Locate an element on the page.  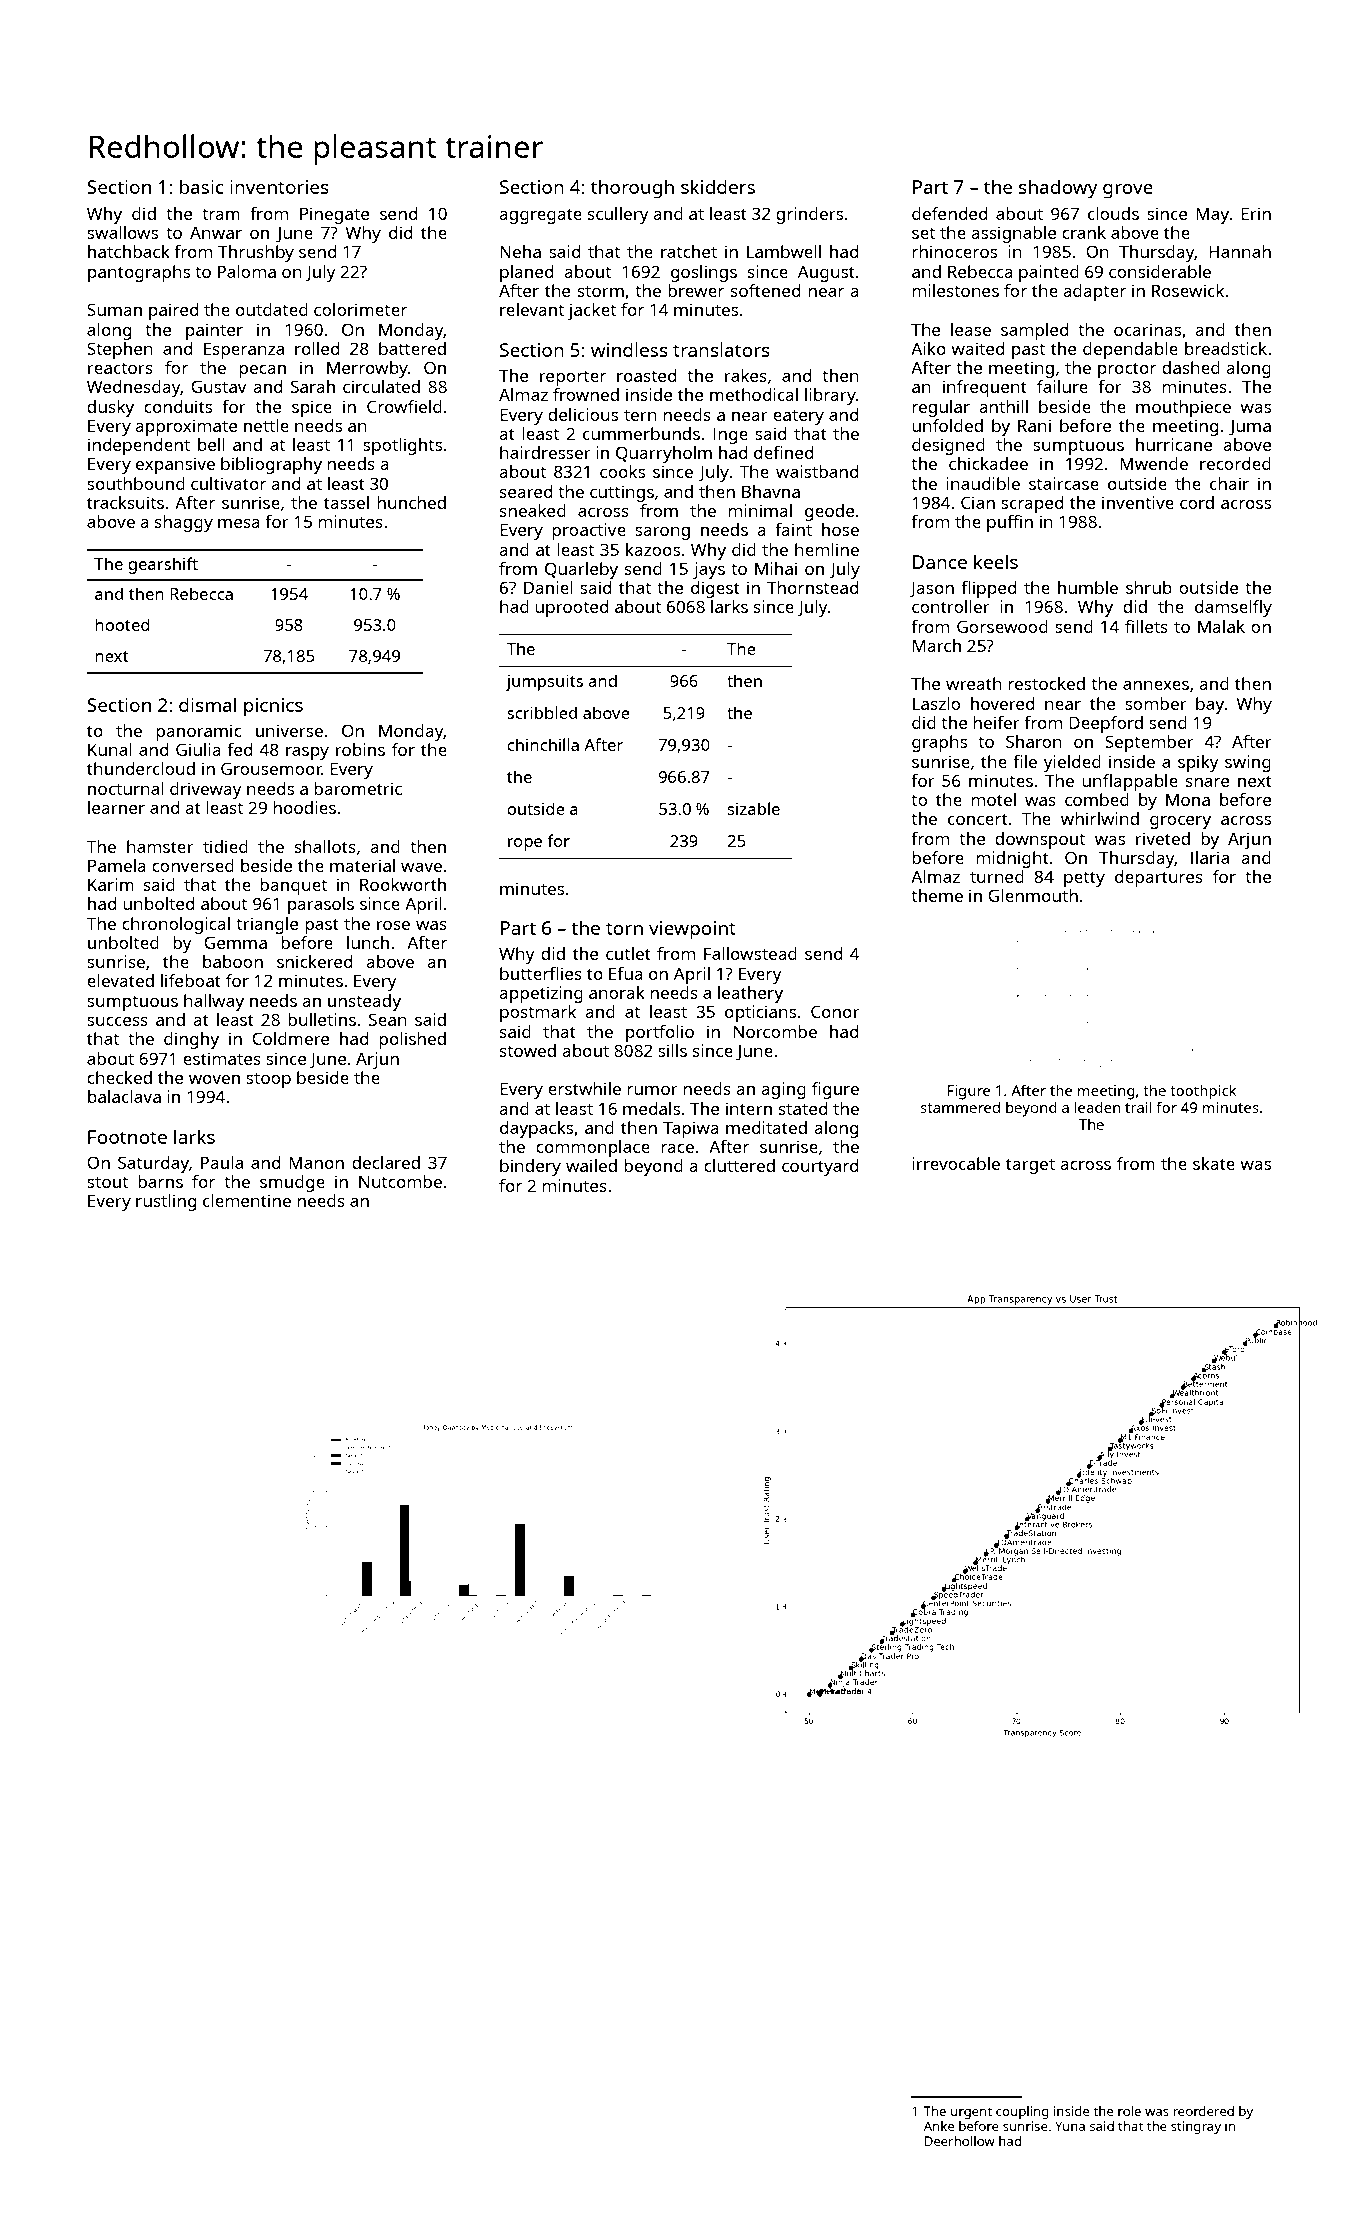
Deerhollow is located at coordinates (960, 2141).
